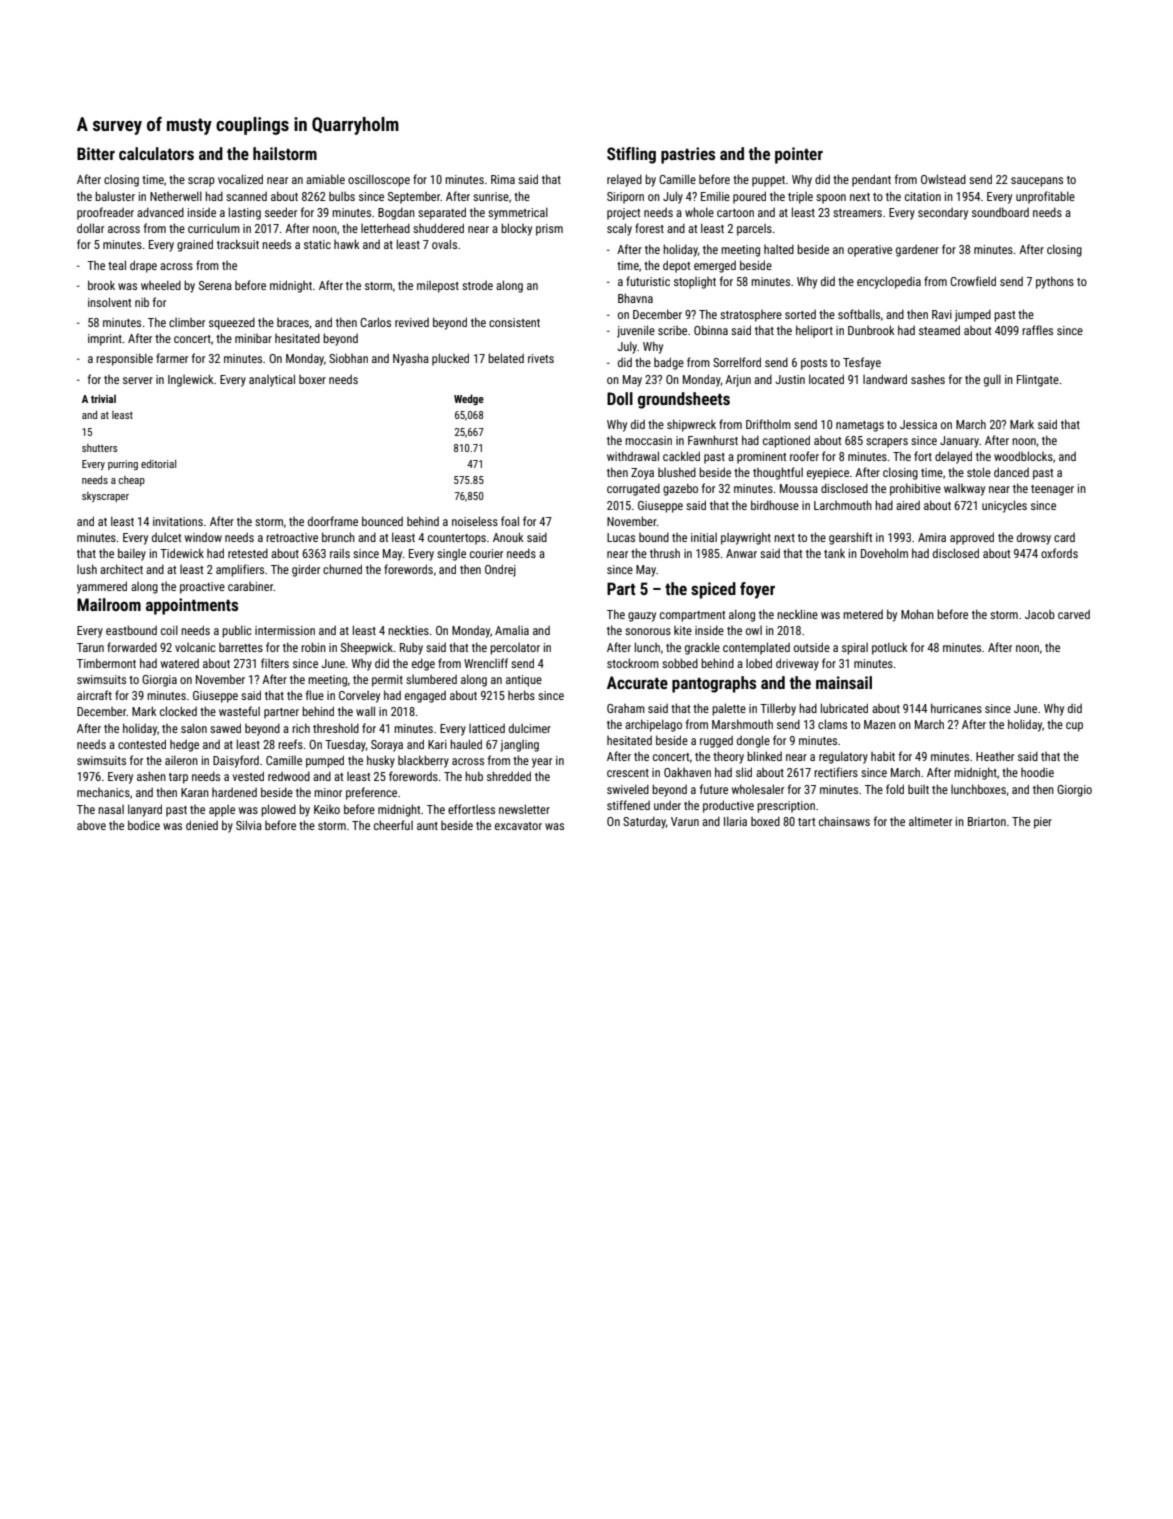 The image size is (1173, 1519). Describe the element at coordinates (1074, 614) in the screenshot. I see `carved` at that location.
